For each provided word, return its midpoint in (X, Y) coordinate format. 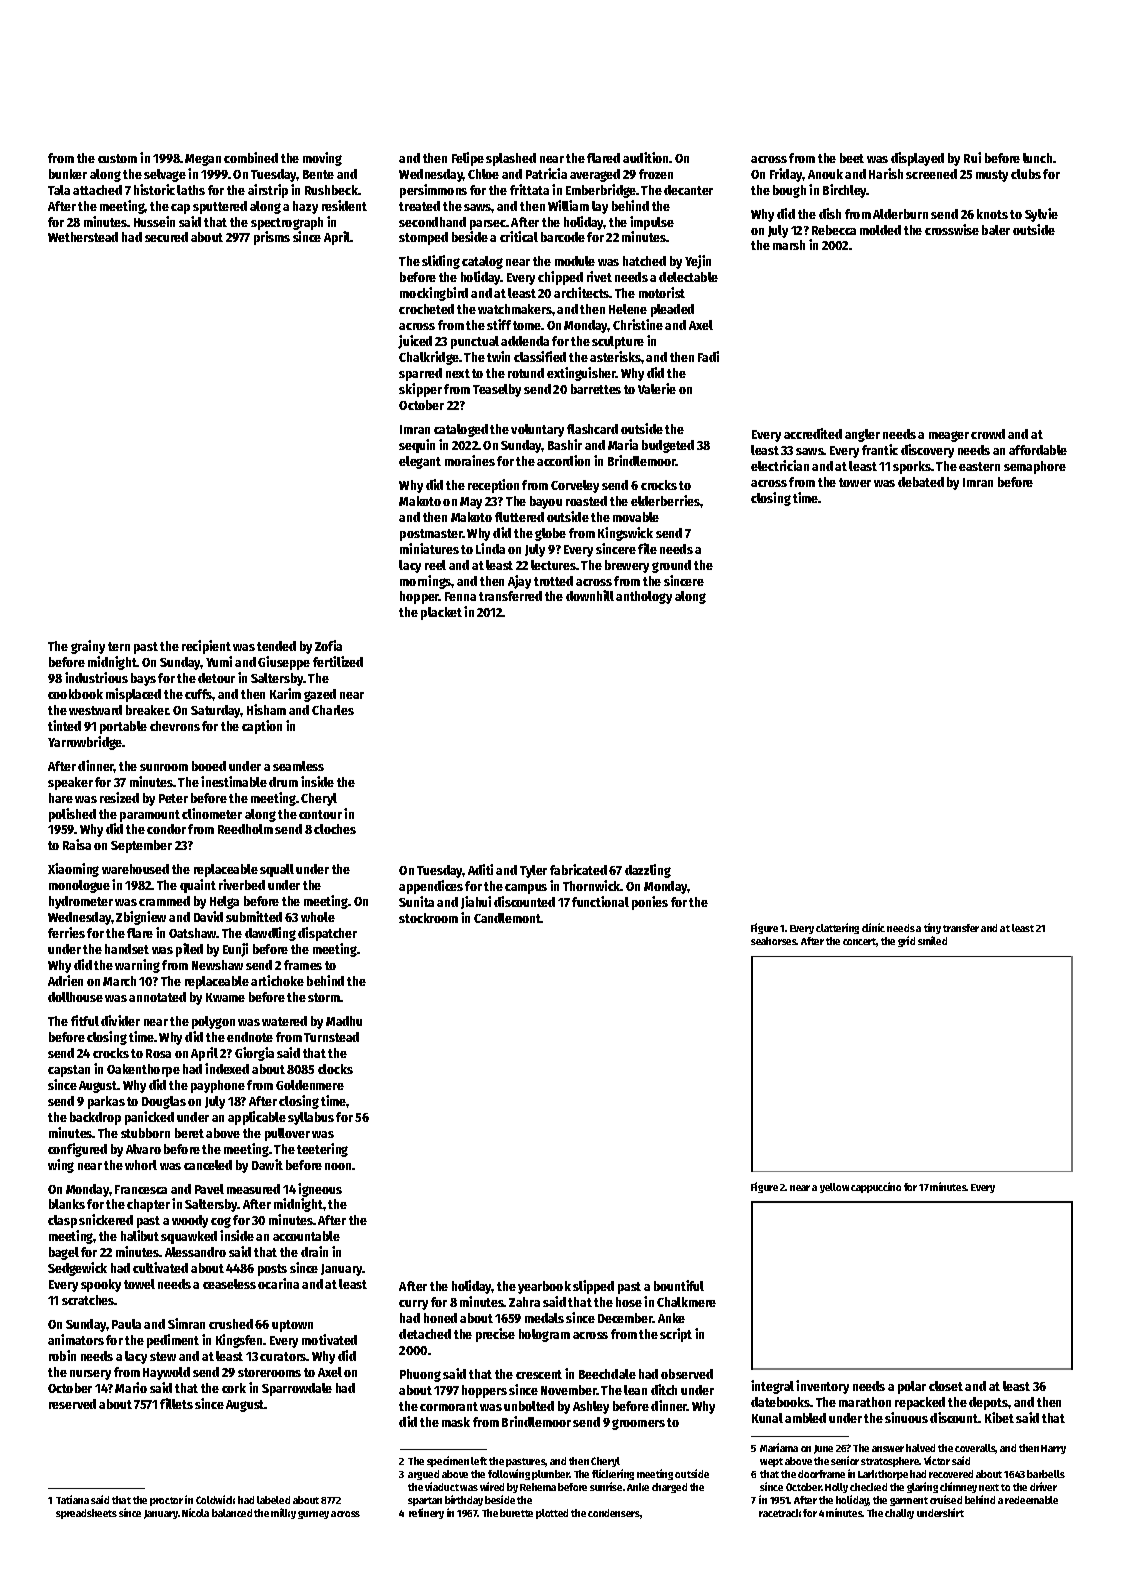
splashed (511, 159)
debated (921, 482)
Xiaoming (73, 870)
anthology (644, 597)
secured (166, 237)
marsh (789, 245)
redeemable (1031, 1500)
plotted (552, 1514)
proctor (166, 1501)
